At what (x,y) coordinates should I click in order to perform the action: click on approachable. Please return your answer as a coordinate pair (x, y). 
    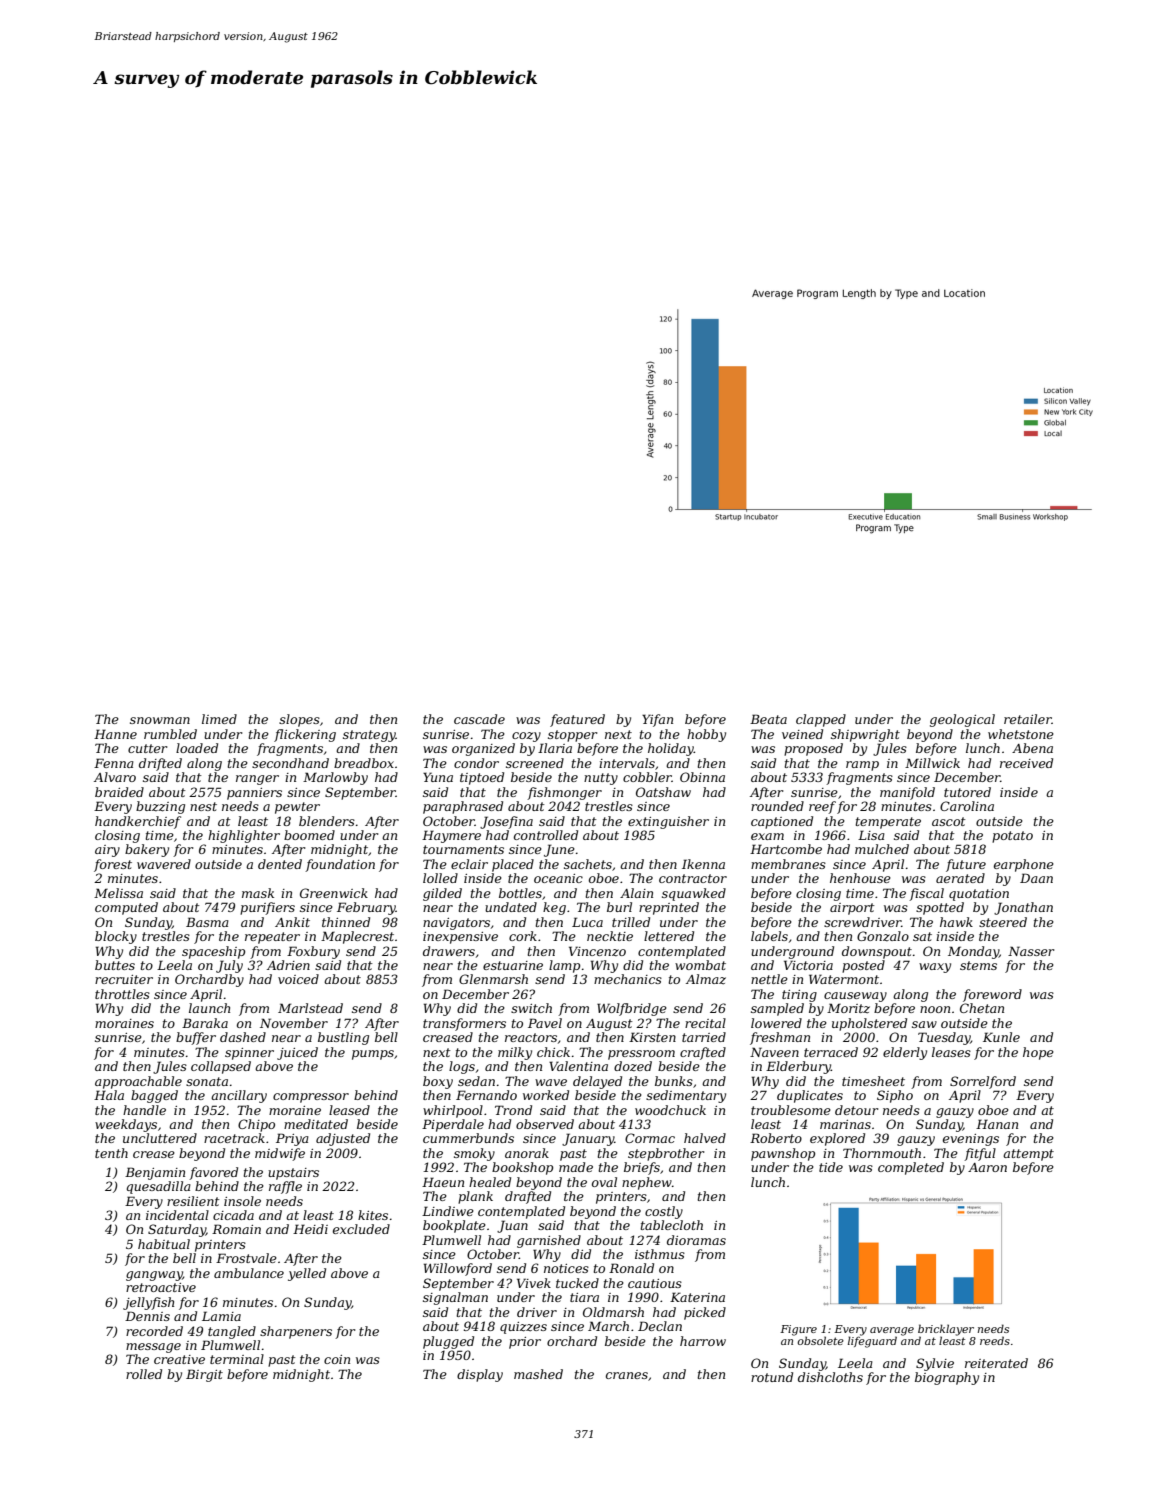
    Looking at the image, I should click on (138, 1082).
